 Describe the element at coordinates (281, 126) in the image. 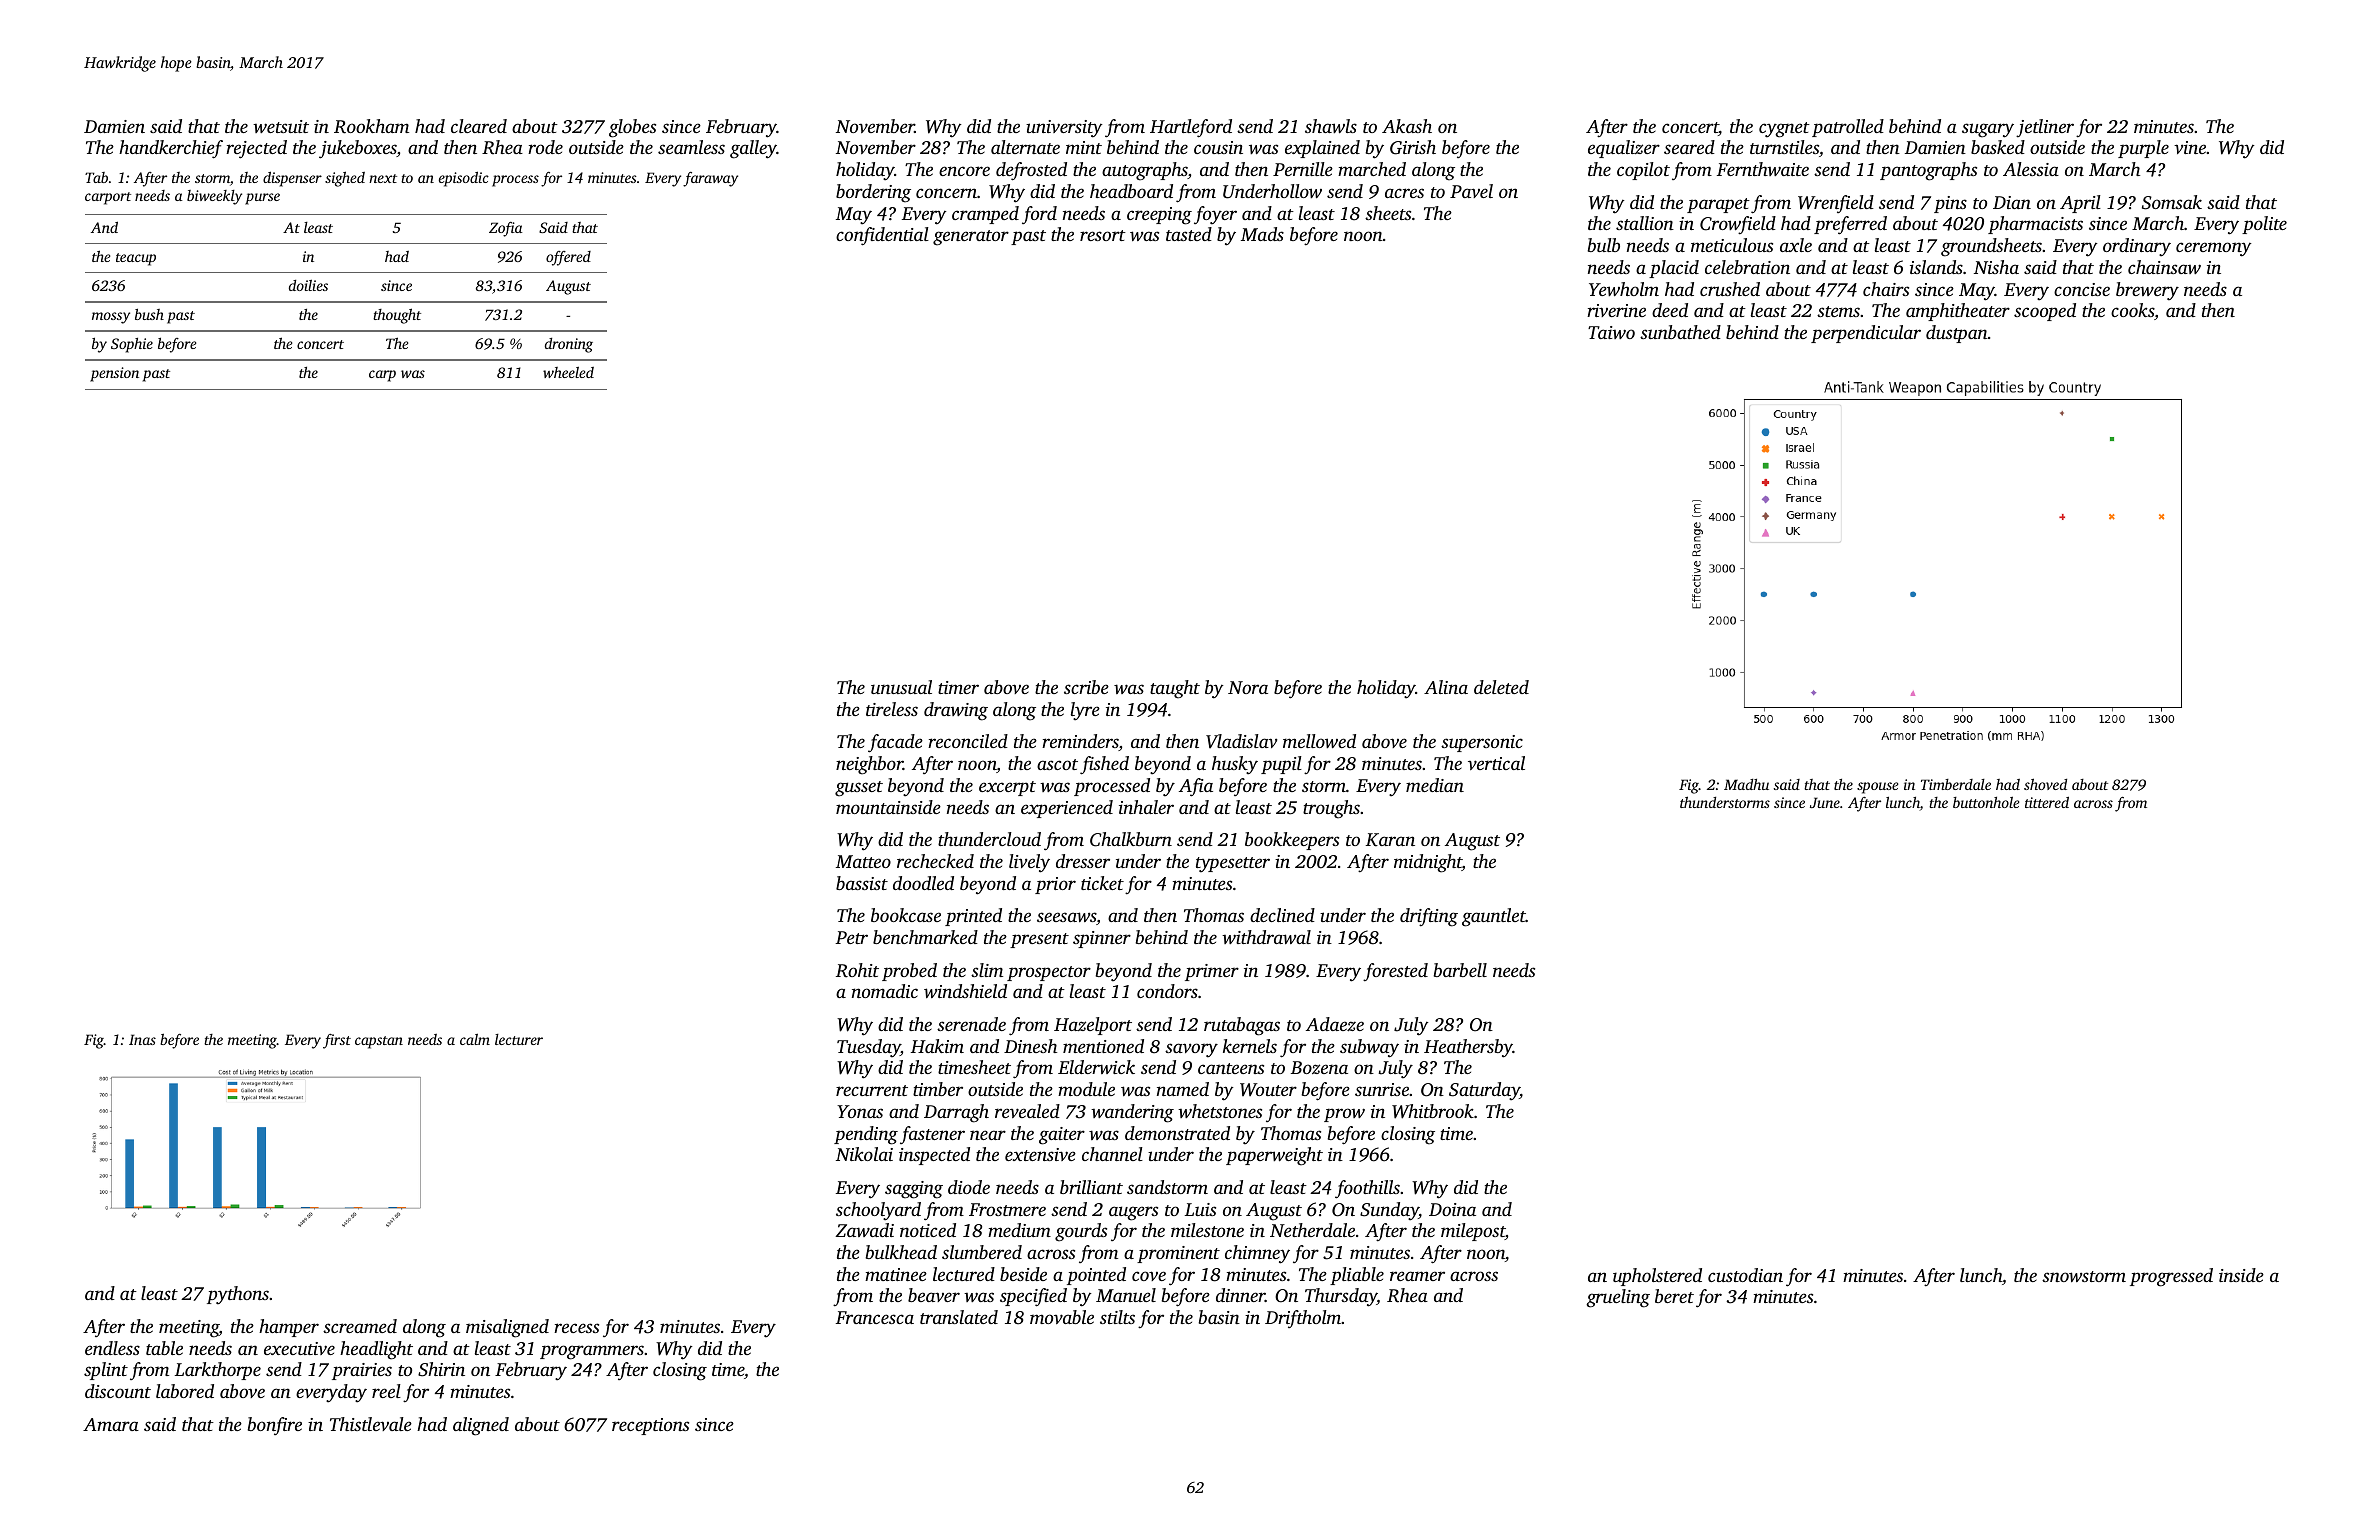

I see `wetsuit` at that location.
